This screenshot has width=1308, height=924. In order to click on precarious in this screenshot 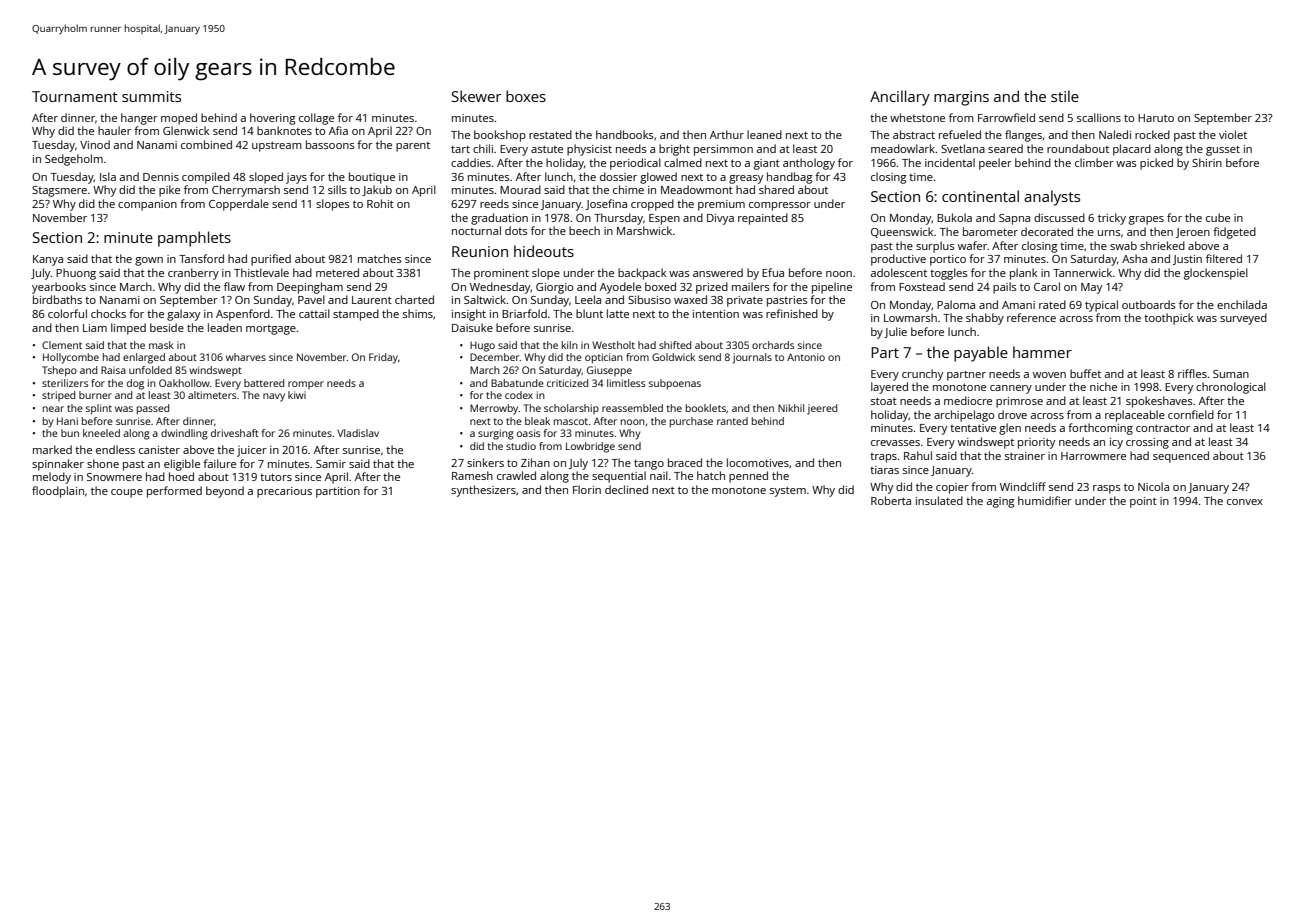, I will do `click(284, 492)`.
